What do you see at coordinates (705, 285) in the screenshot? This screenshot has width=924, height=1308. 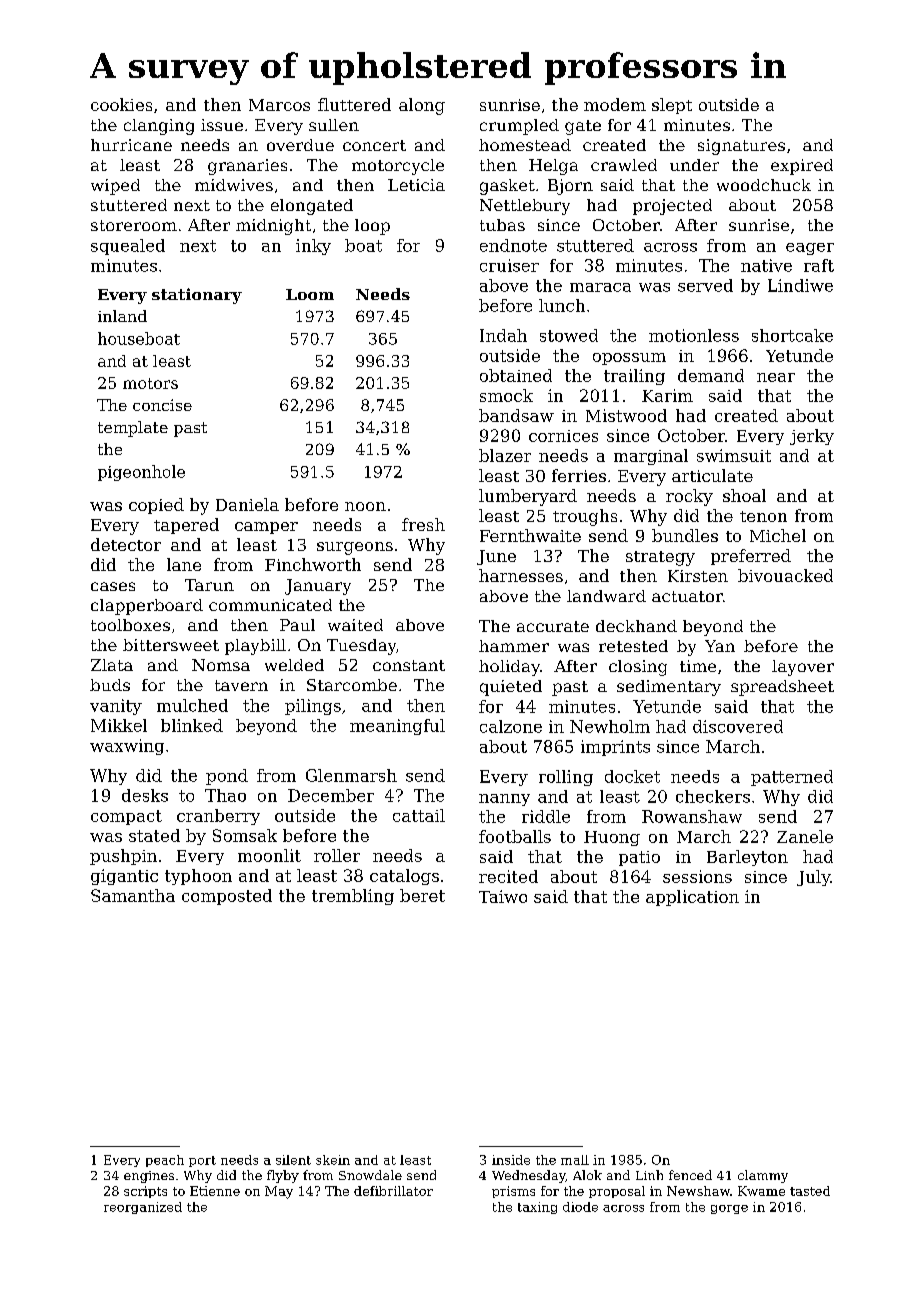 I see `served` at bounding box center [705, 285].
